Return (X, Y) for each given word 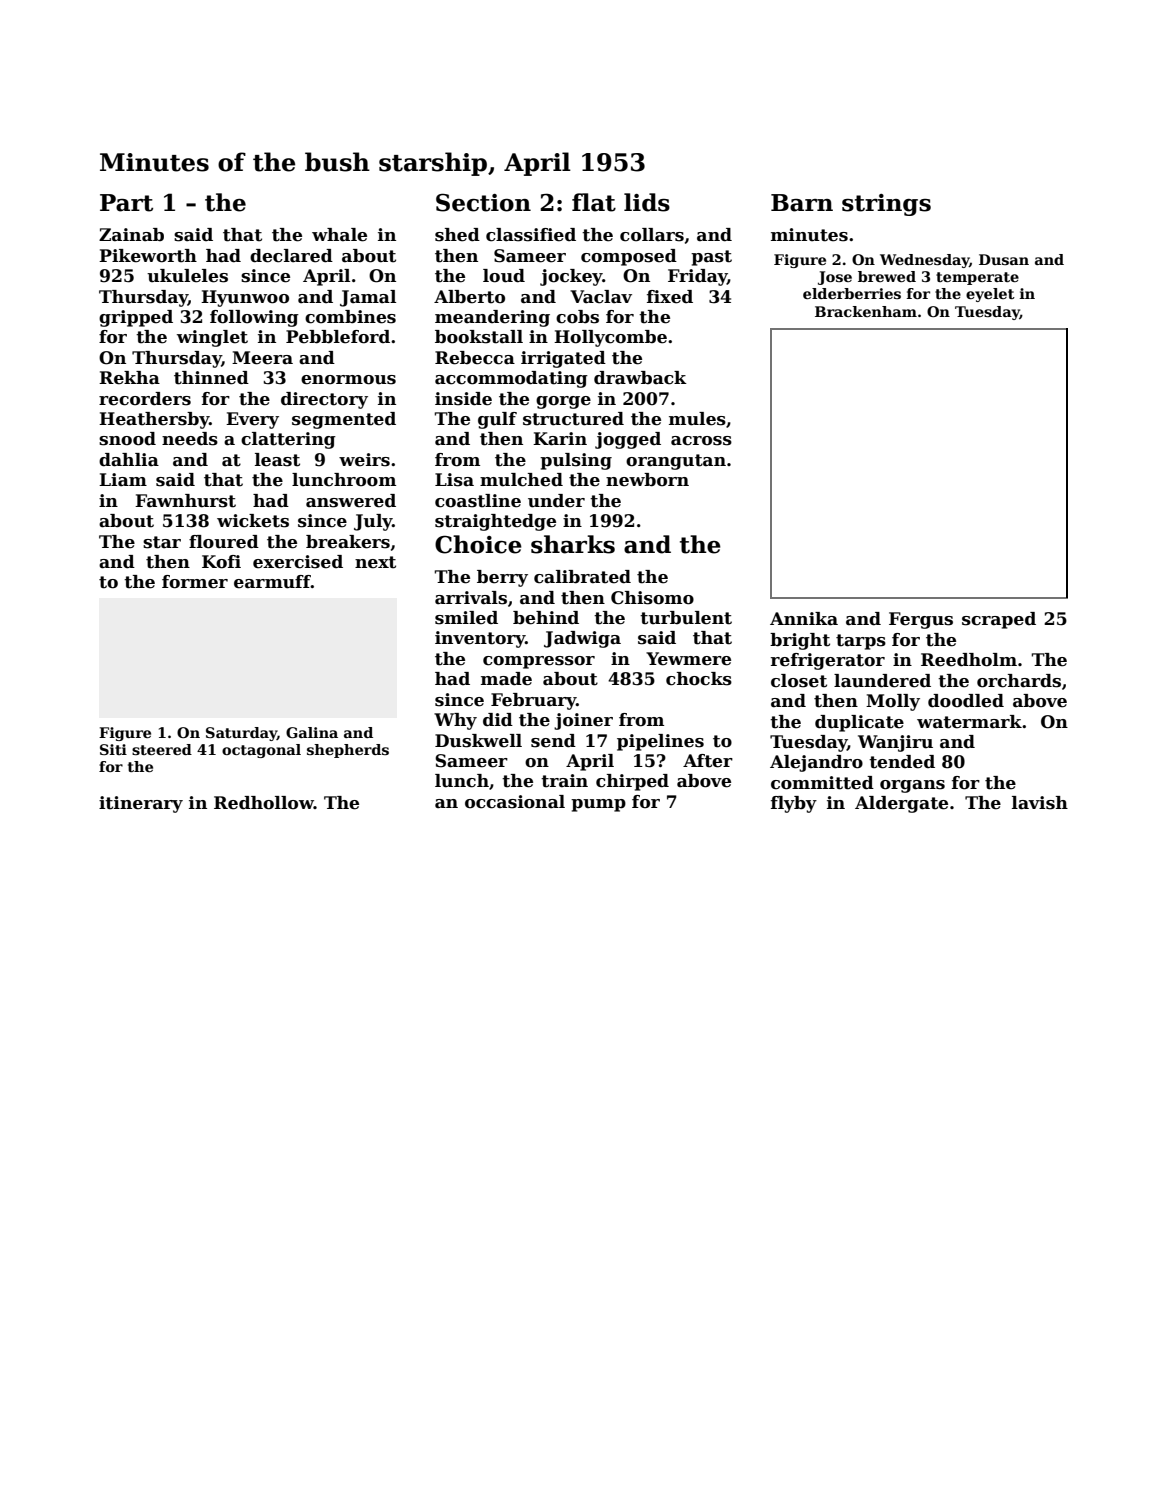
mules (697, 419)
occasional (515, 802)
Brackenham (866, 311)
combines (350, 317)
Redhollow (264, 803)
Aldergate (901, 804)
